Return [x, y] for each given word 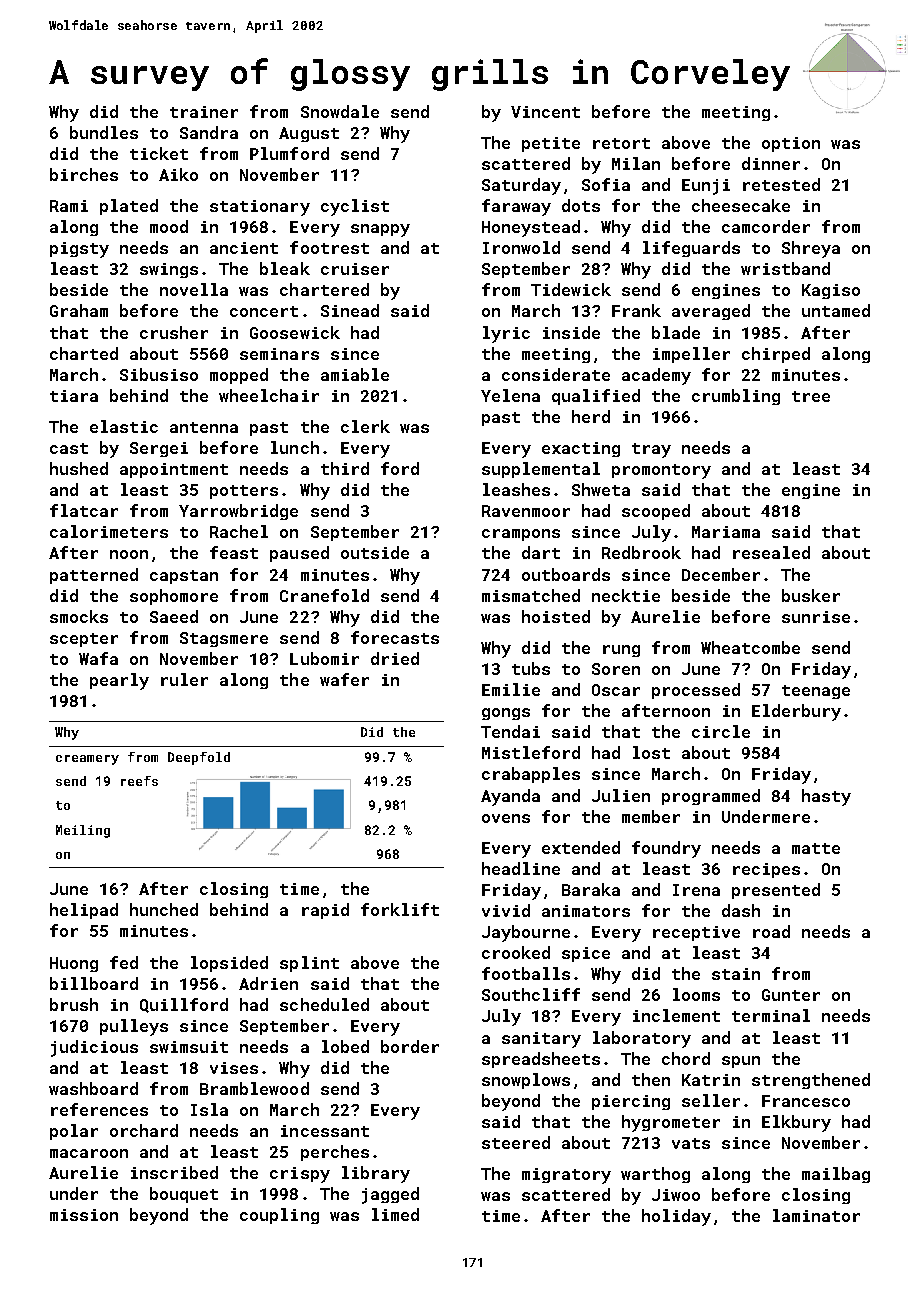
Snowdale [340, 111]
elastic [124, 426]
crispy [300, 1175]
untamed [836, 310]
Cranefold [324, 595]
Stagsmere [224, 639]
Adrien [268, 983]
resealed [771, 552]
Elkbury [796, 1123]
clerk [365, 426]
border [410, 1046]
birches [84, 174]
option [791, 144]
